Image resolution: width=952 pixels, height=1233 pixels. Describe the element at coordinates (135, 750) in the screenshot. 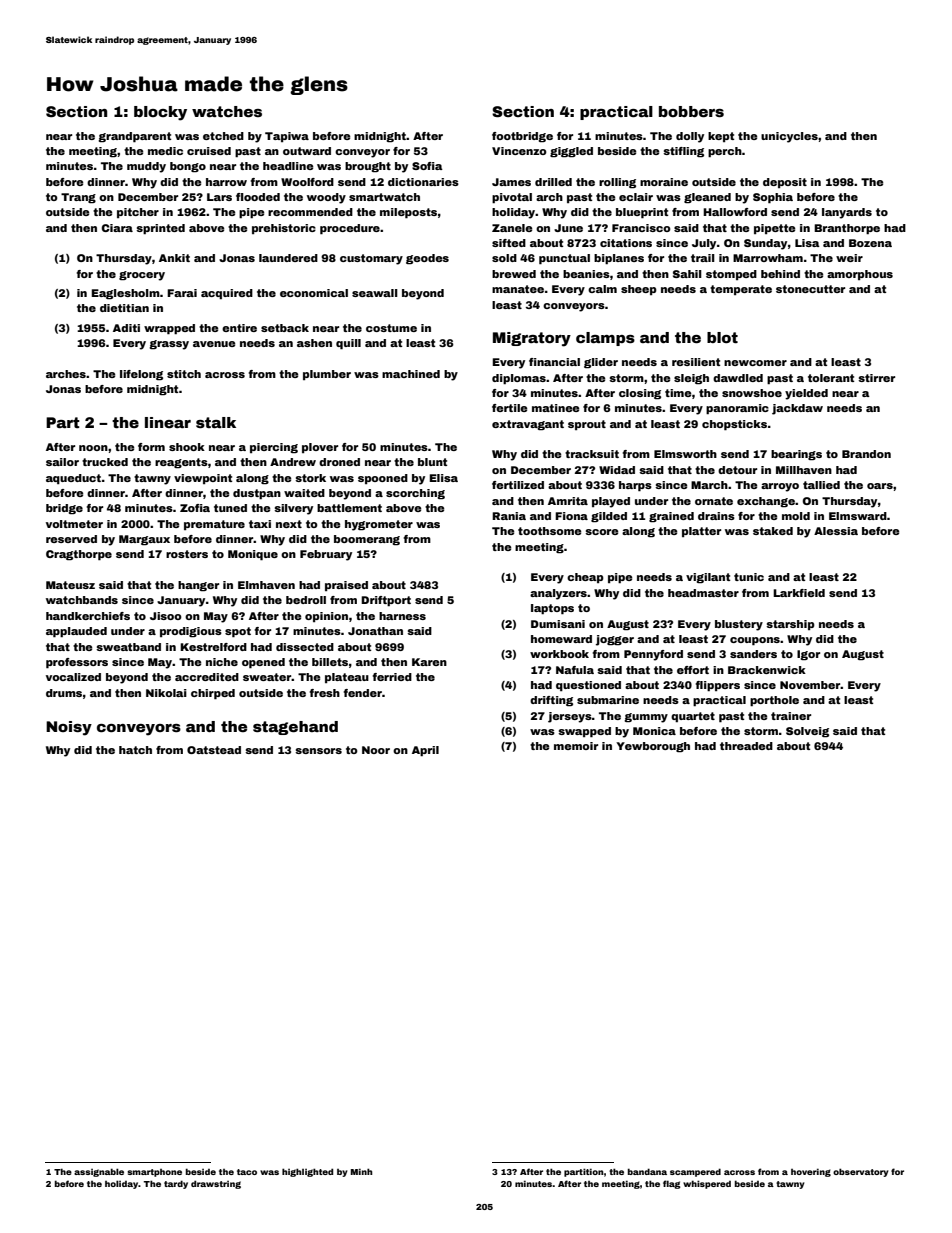

I see `hatch` at that location.
